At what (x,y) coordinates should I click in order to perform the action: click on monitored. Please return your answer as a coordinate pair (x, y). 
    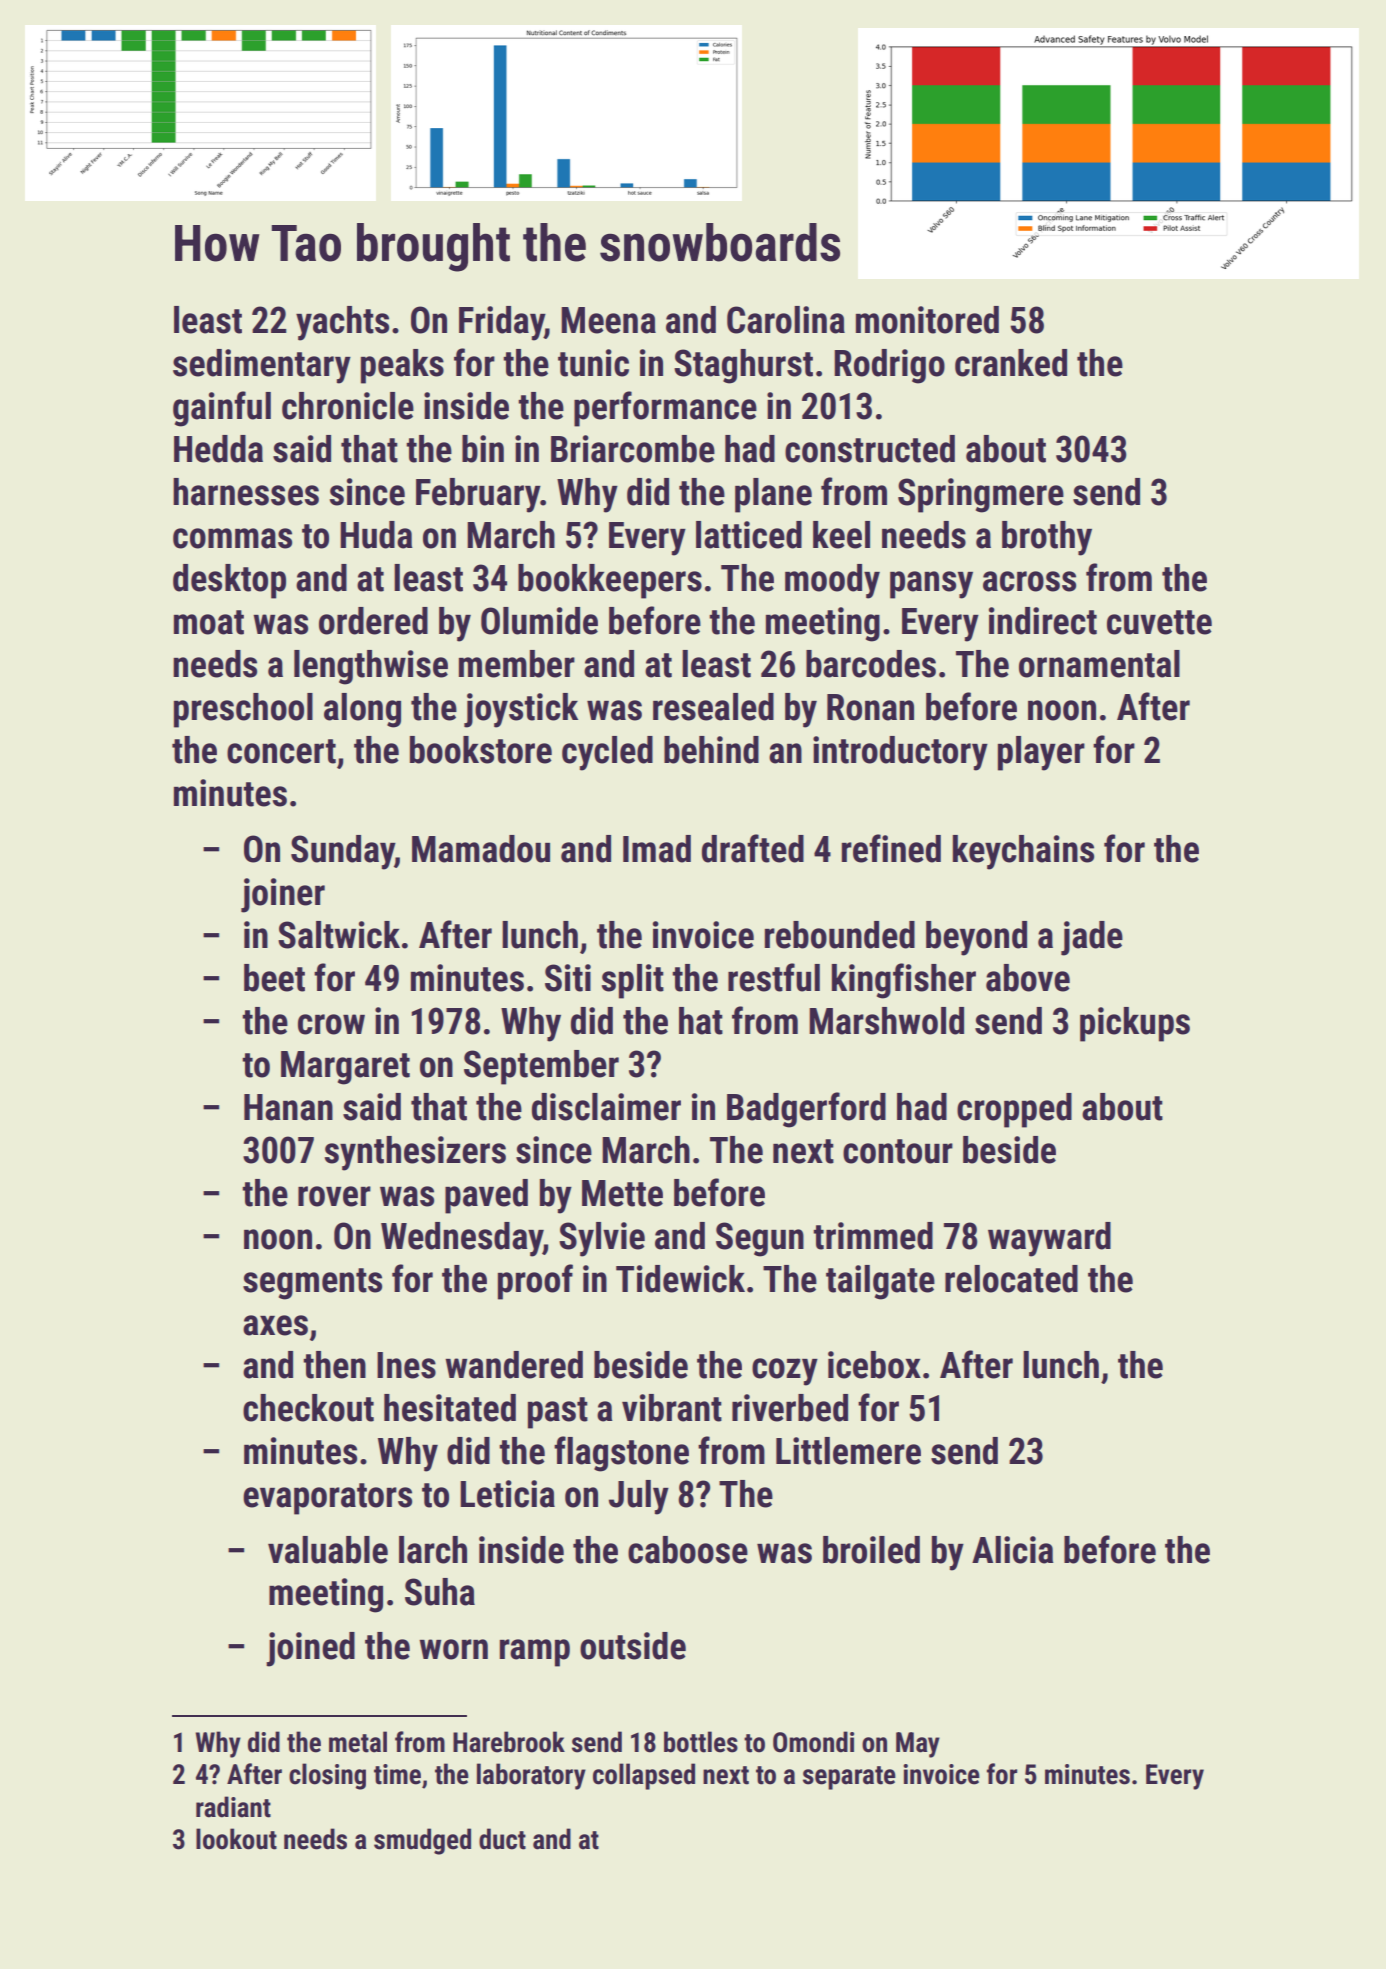
    Looking at the image, I should click on (927, 320).
